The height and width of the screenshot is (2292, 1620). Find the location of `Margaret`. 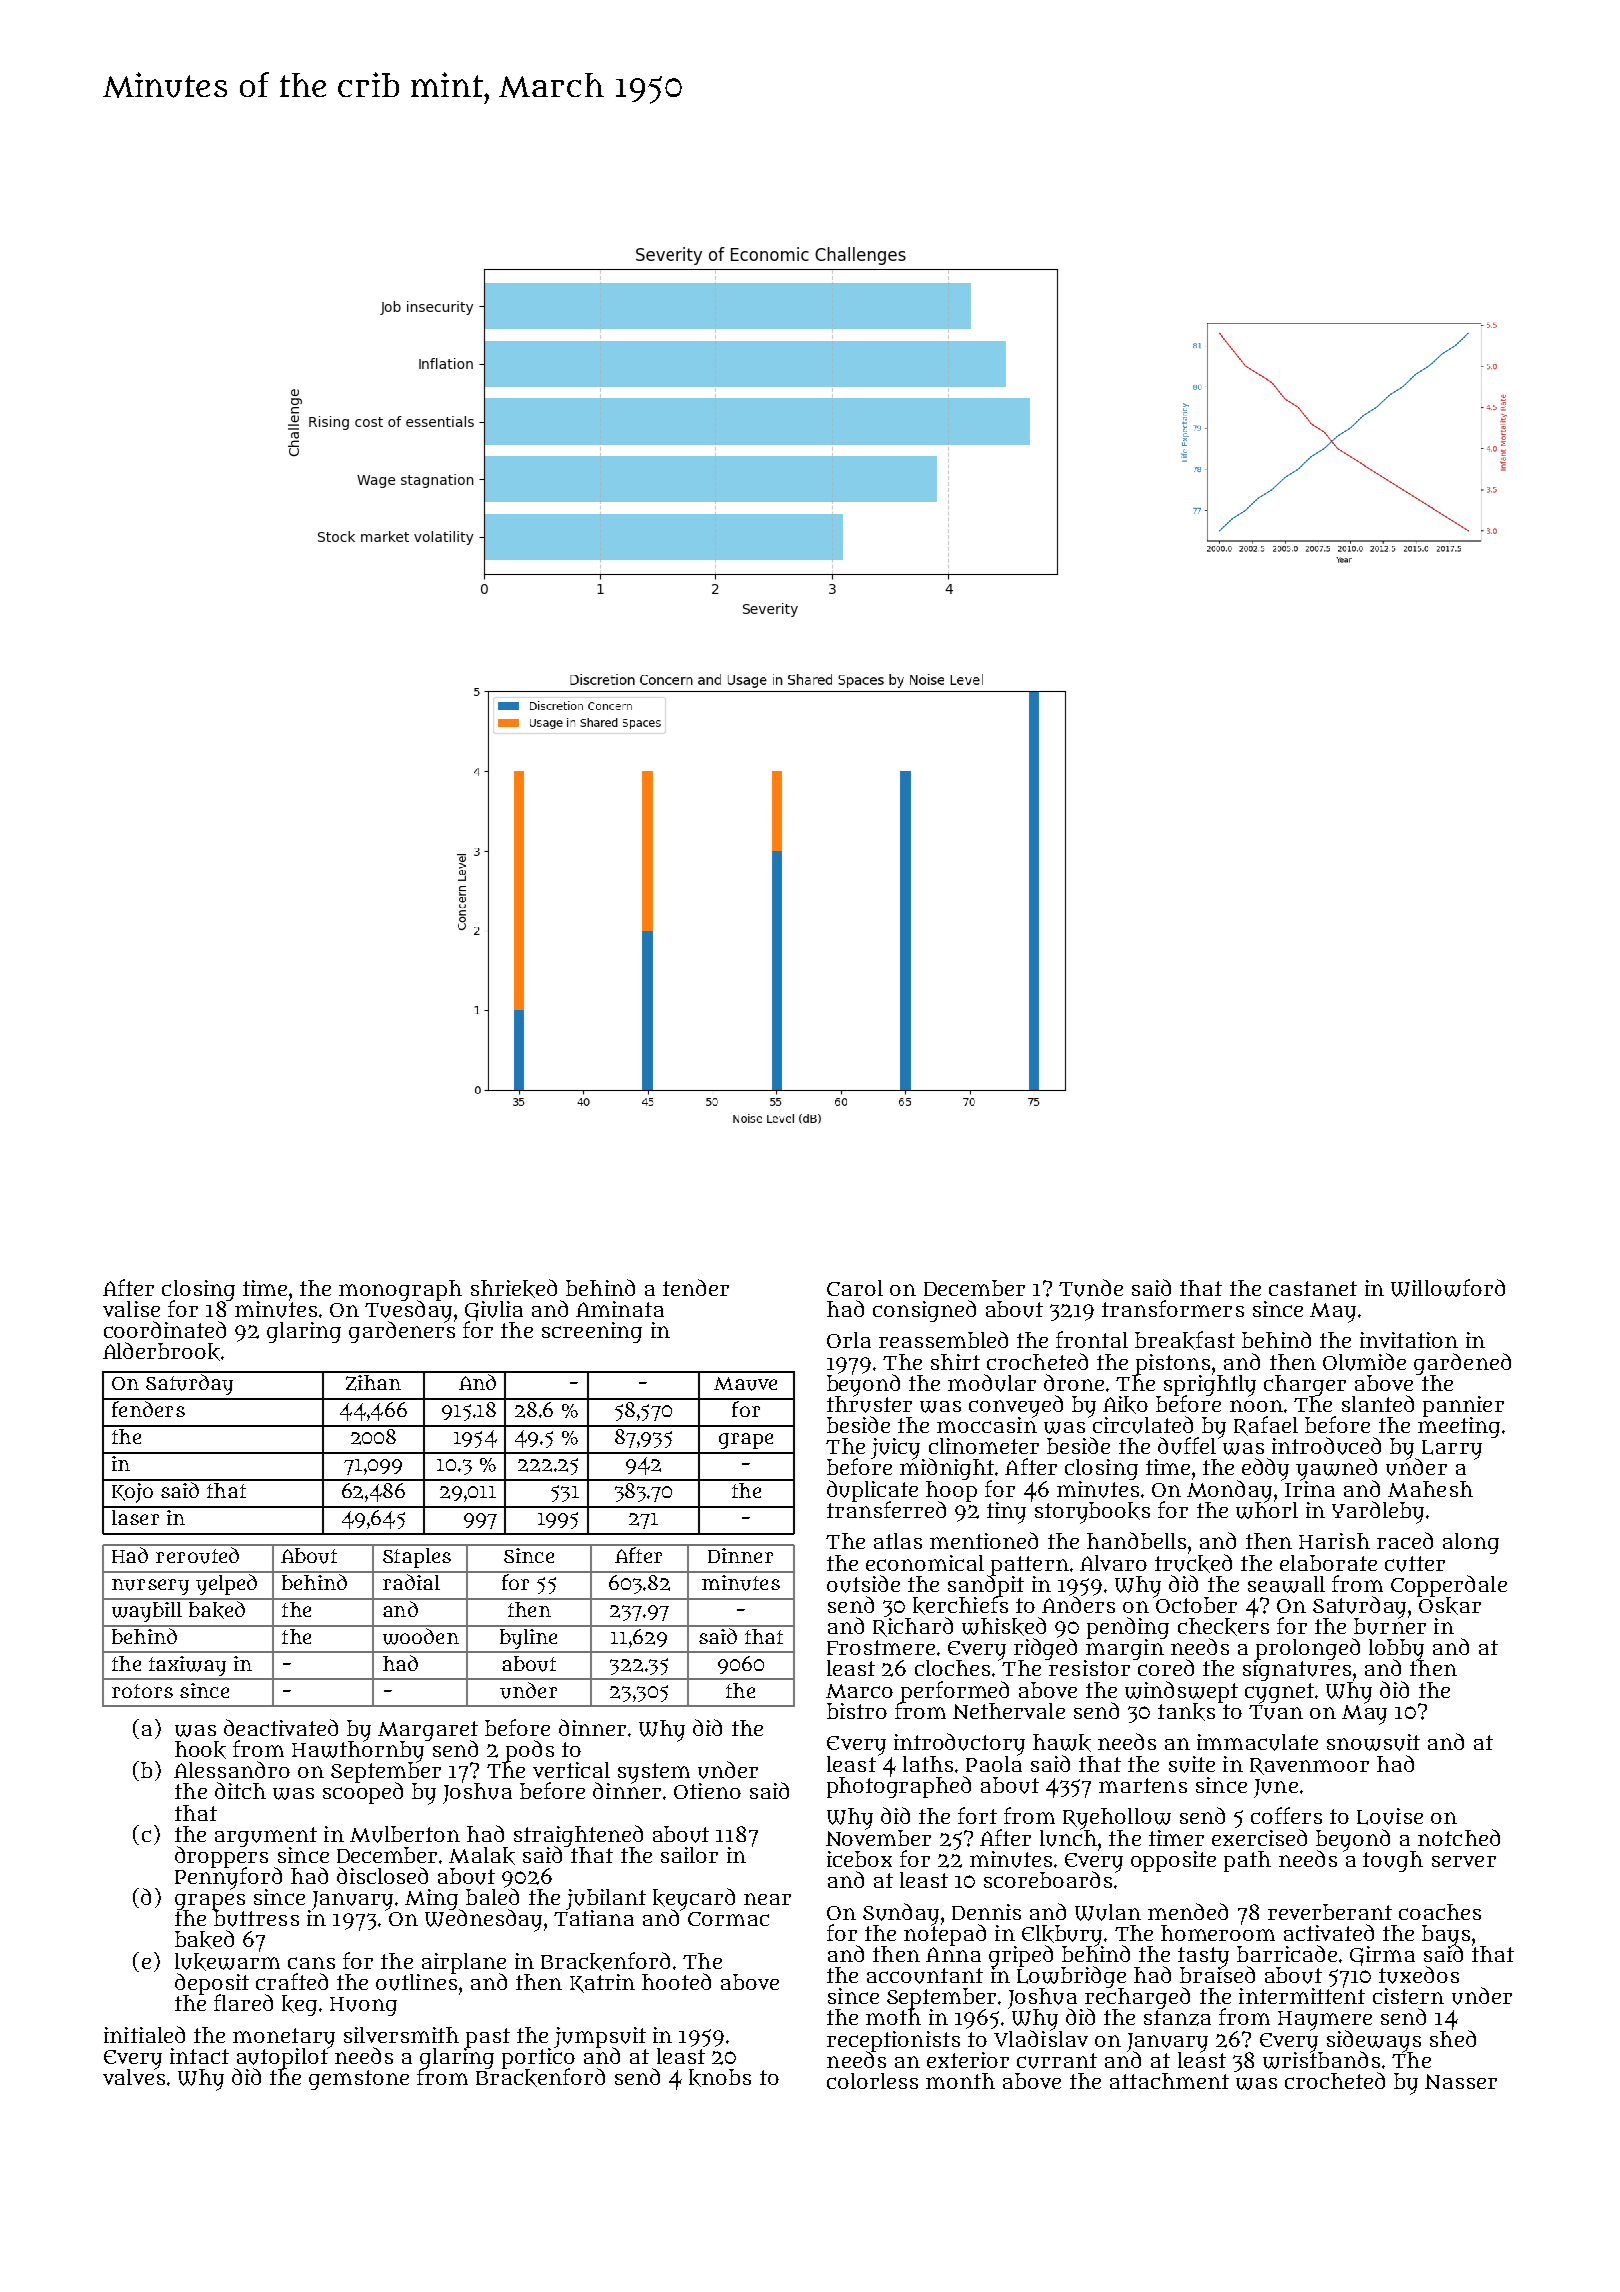

Margaret is located at coordinates (428, 1731).
